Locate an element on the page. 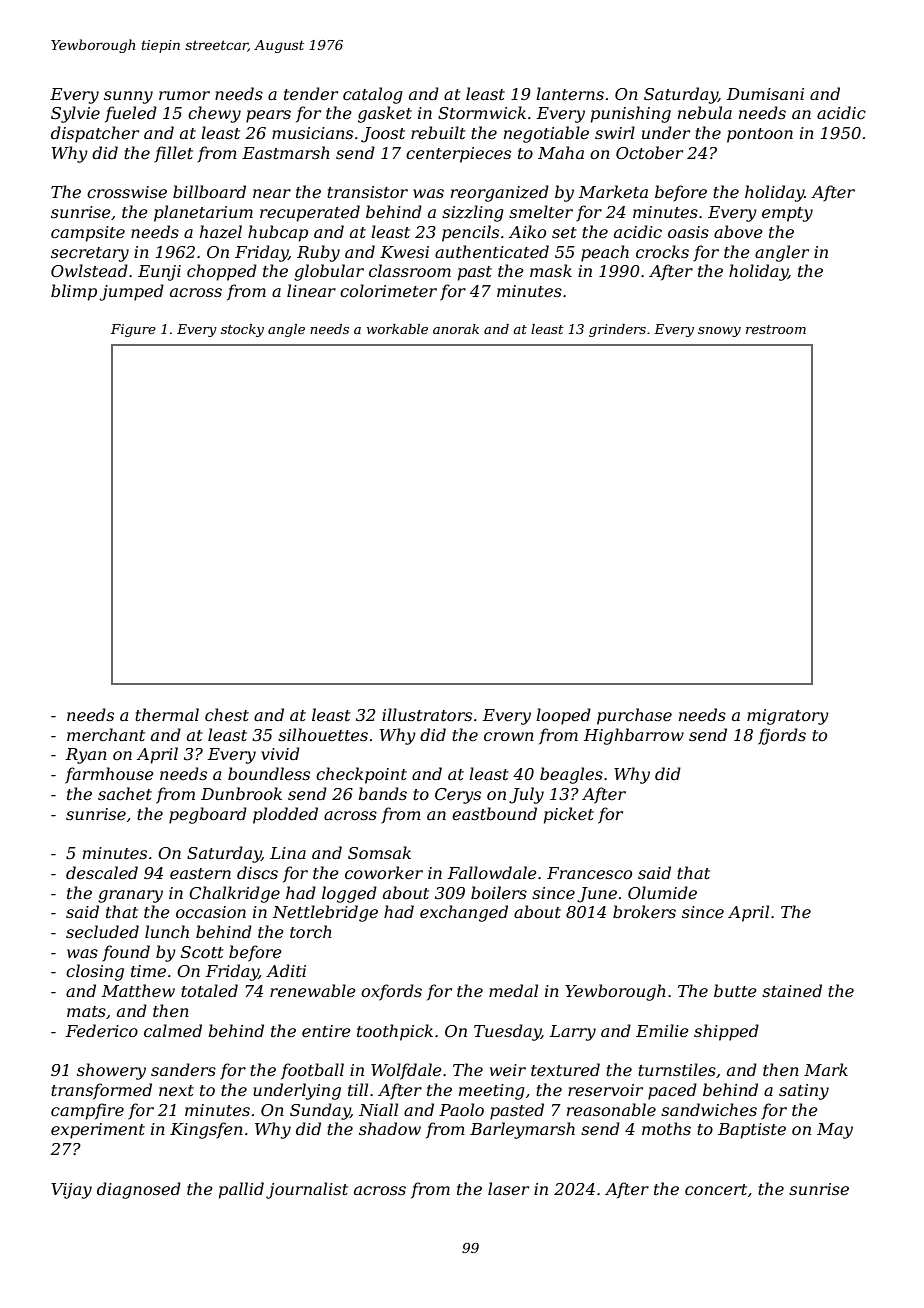 The height and width of the page is (1308, 924). crown is located at coordinates (509, 736).
